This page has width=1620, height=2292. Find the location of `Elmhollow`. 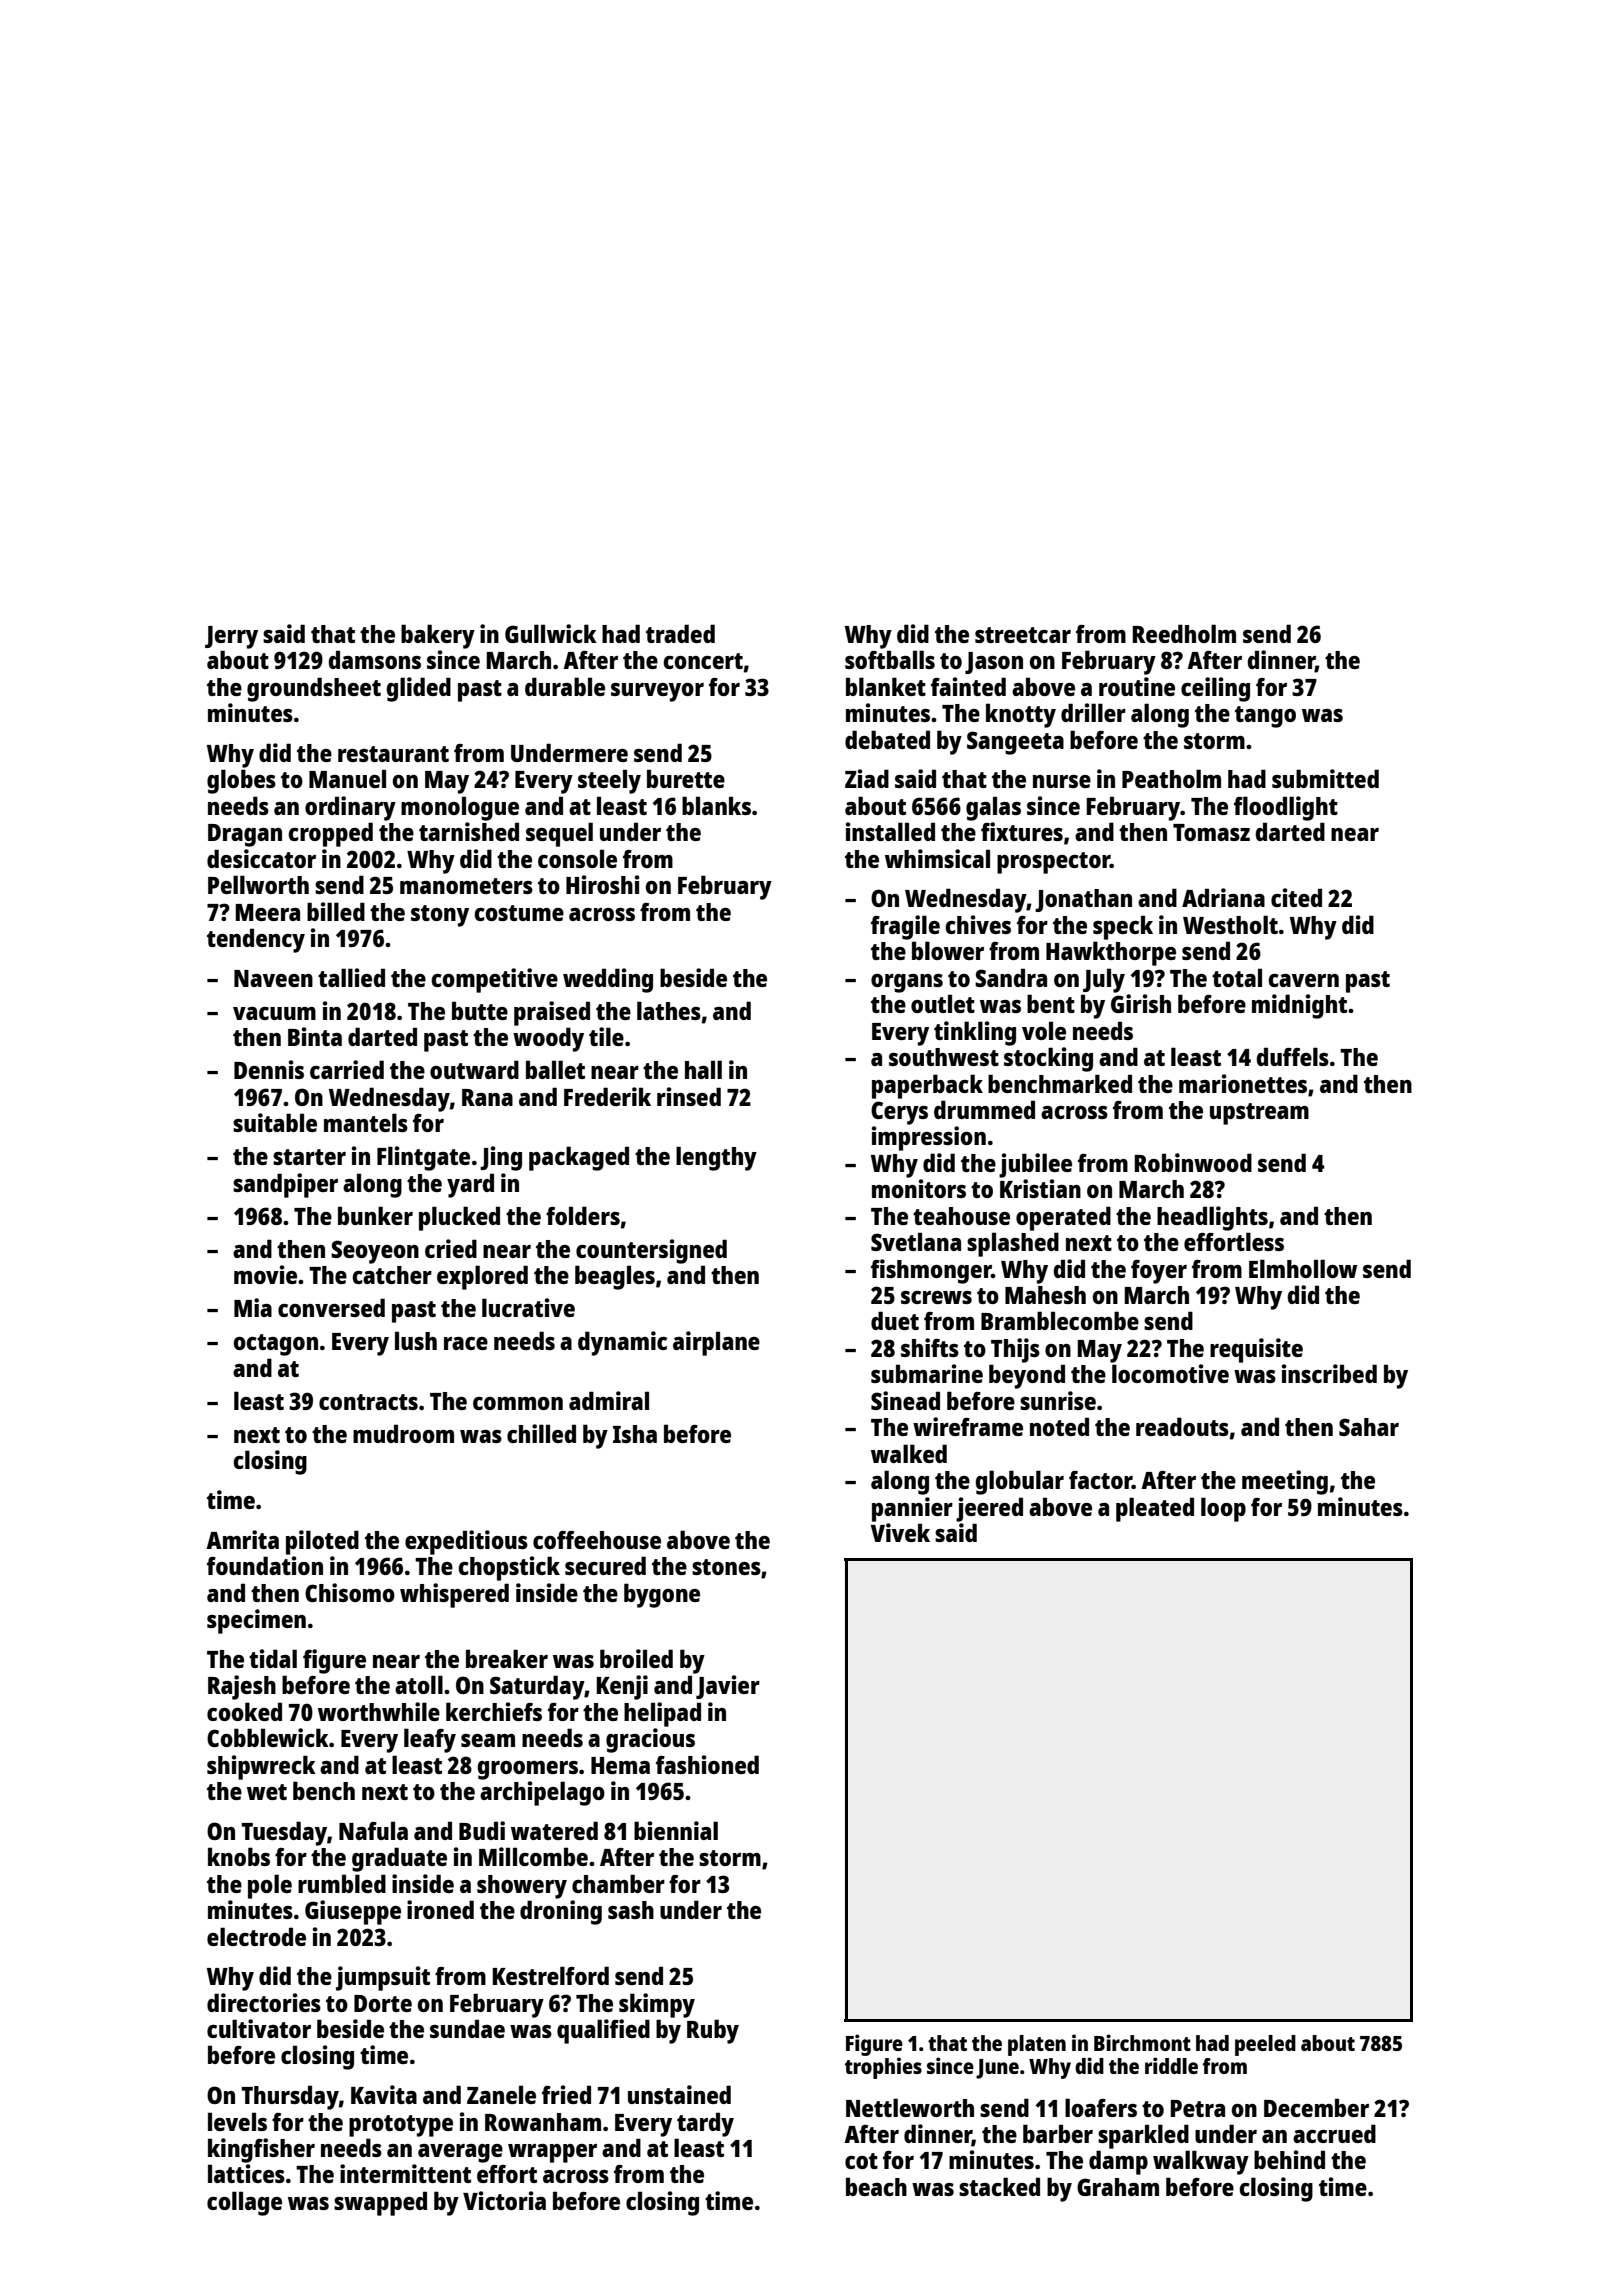

Elmhollow is located at coordinates (1303, 1268).
